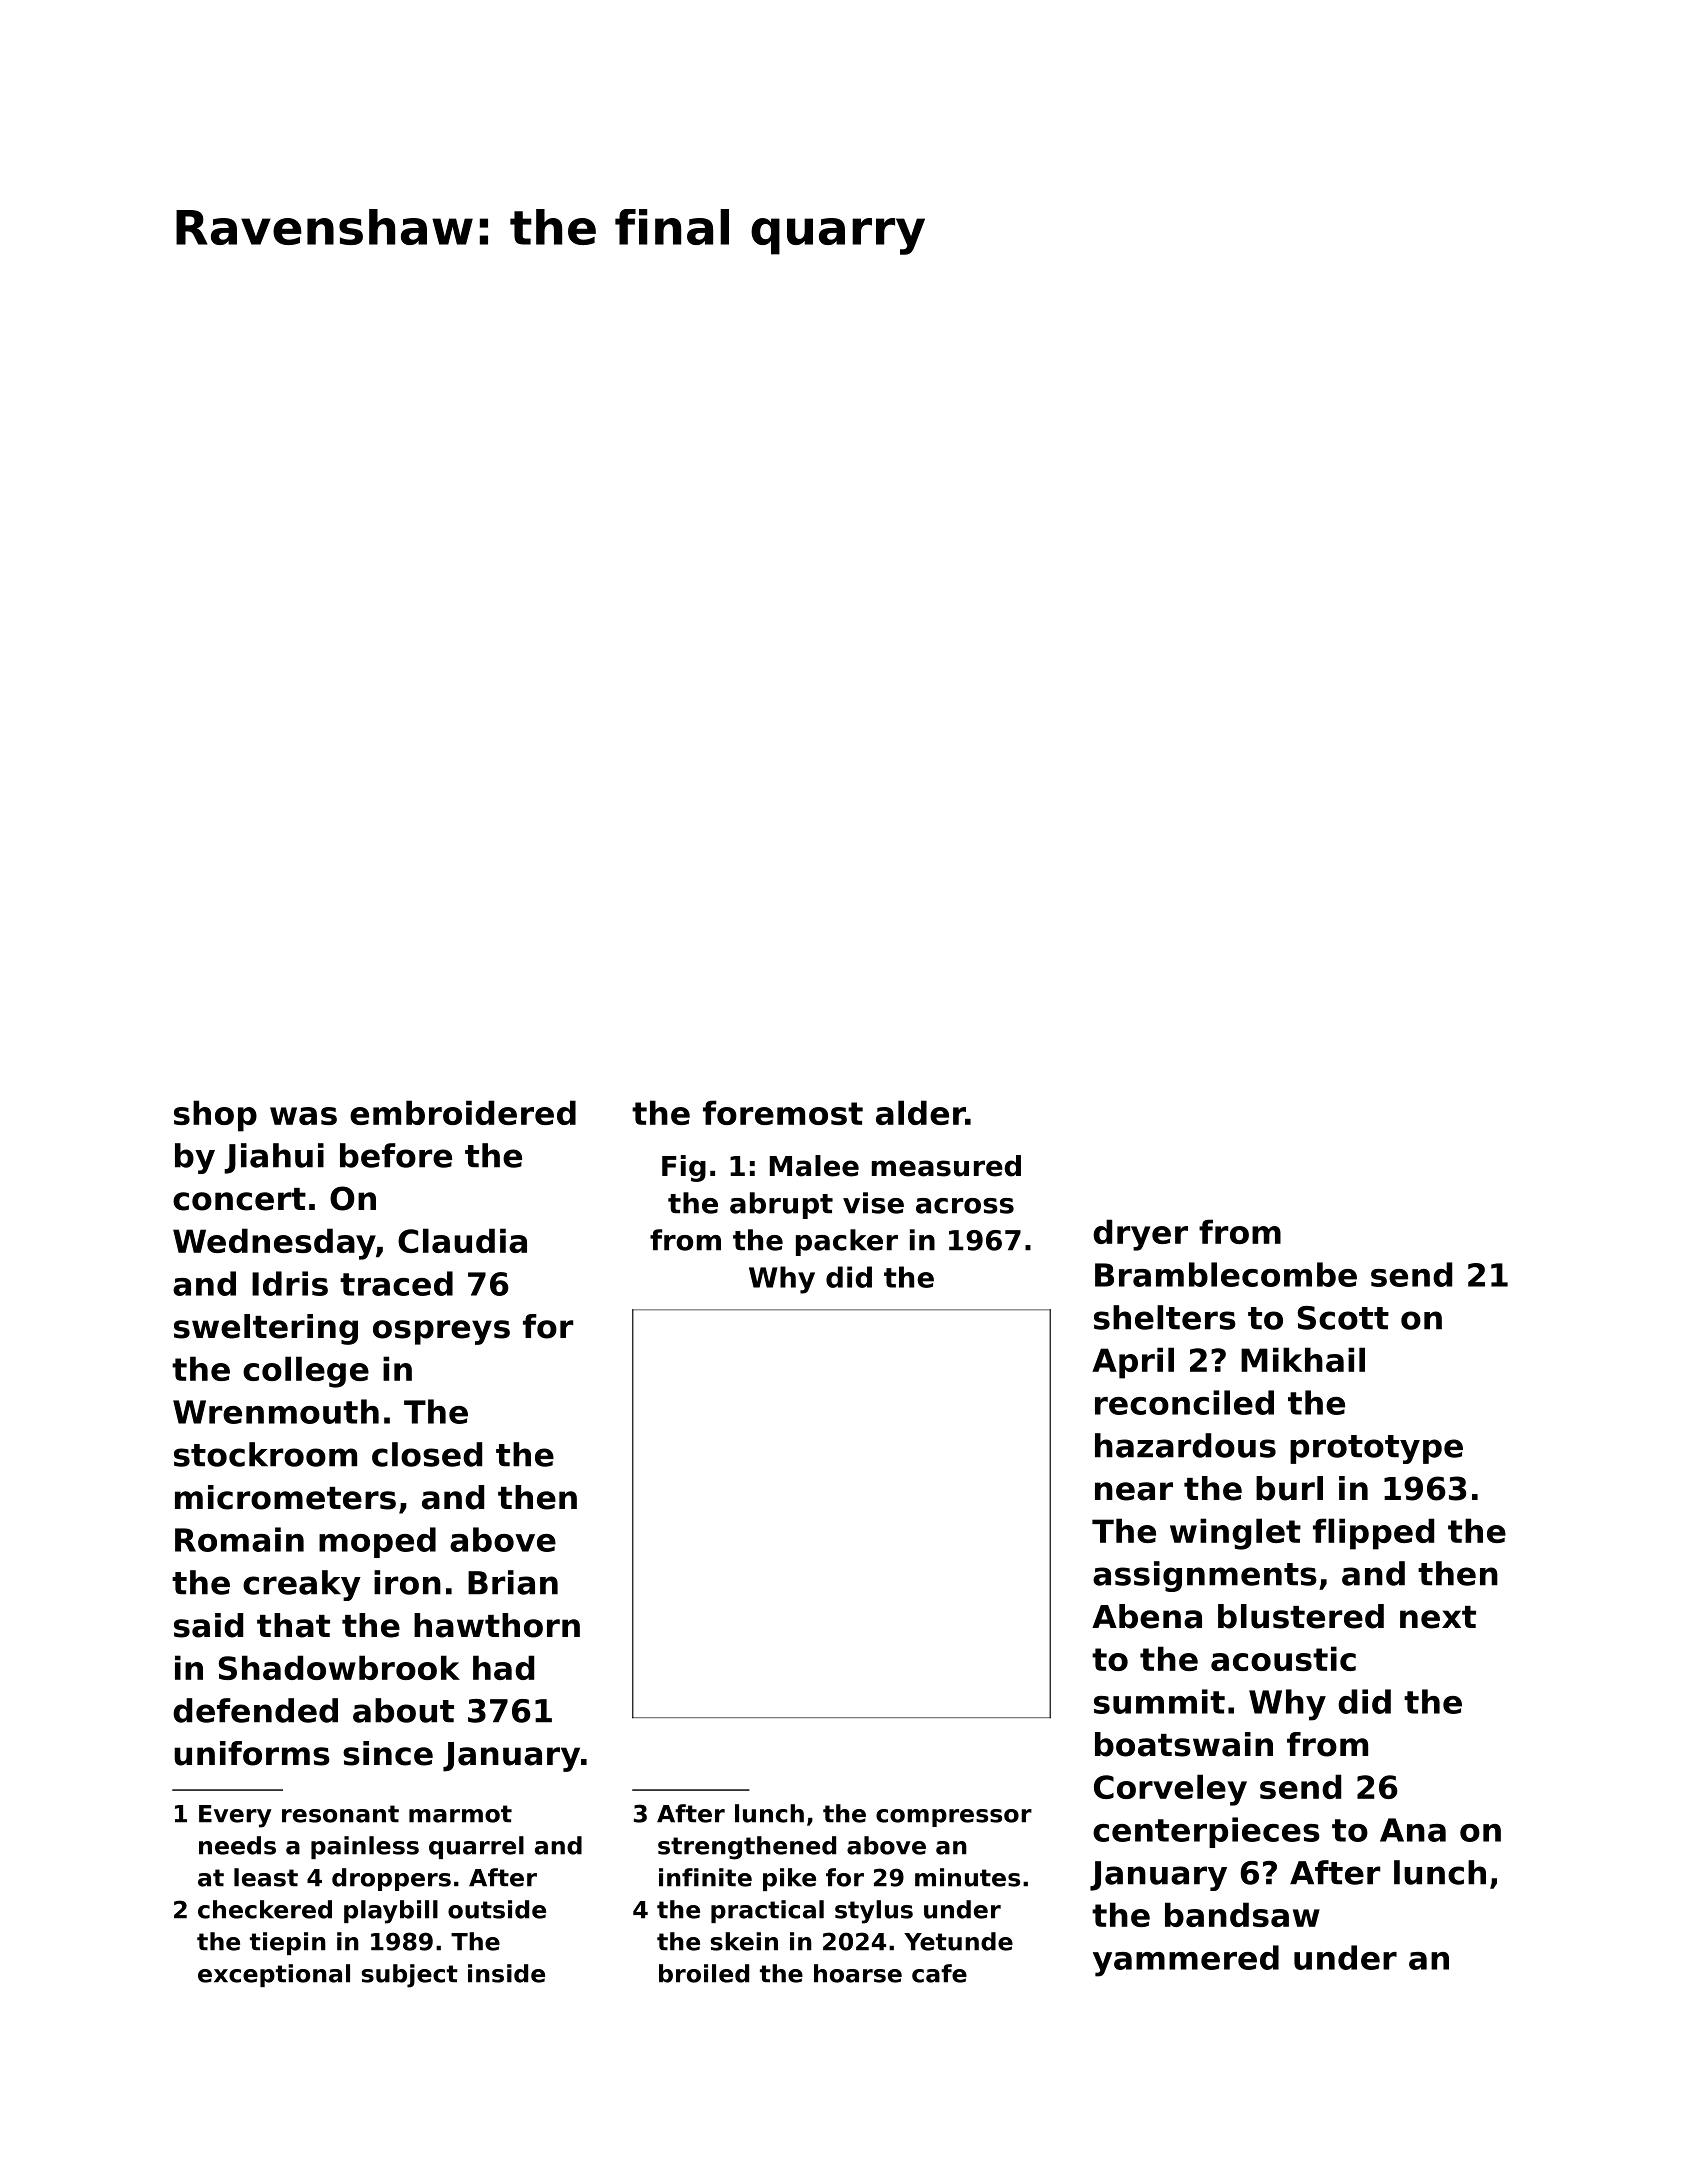 The height and width of the document is (2178, 1683). Describe the element at coordinates (497, 1625) in the document. I see `hawthorn` at that location.
